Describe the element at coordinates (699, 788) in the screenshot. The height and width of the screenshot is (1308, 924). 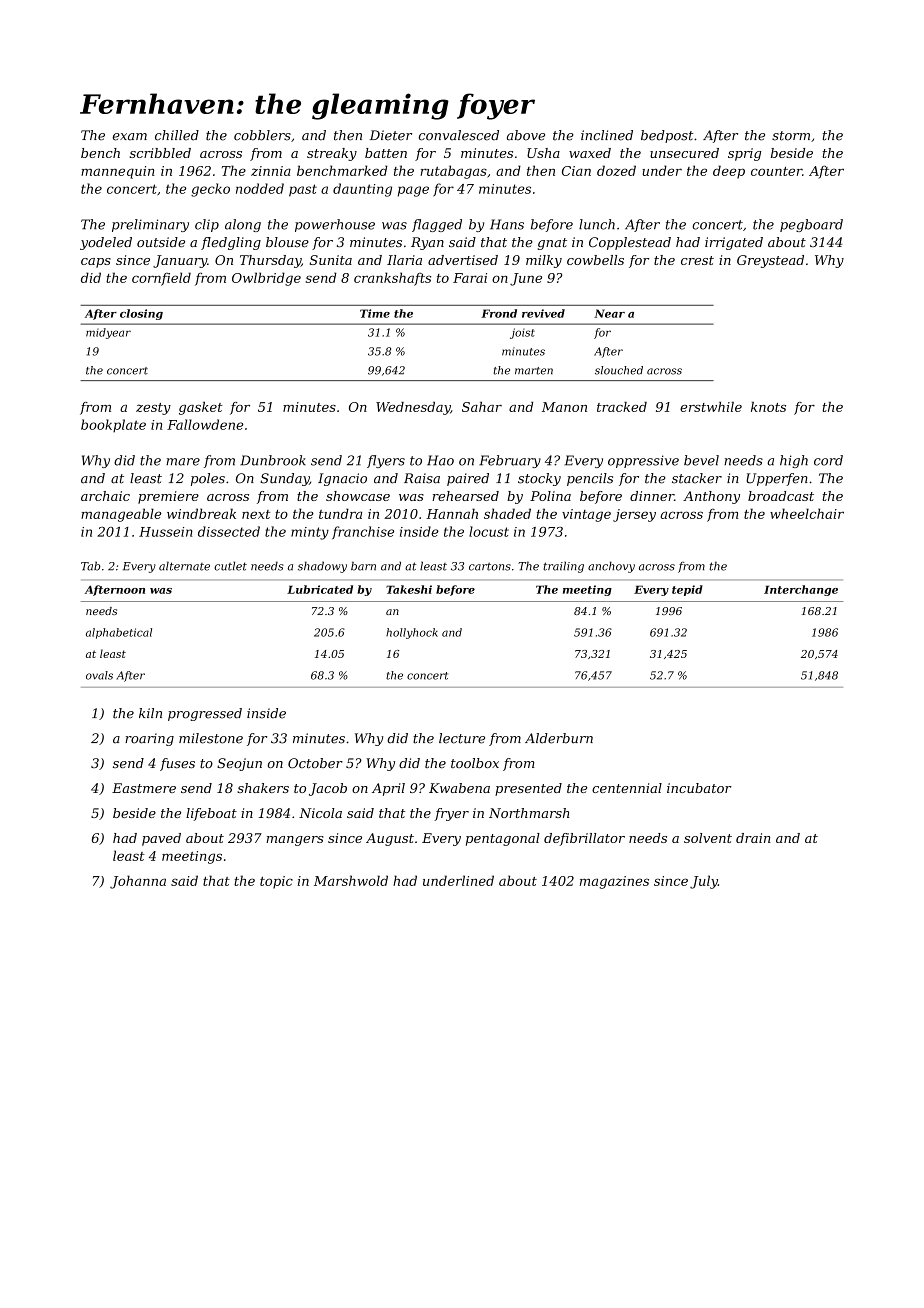
I see `incubator` at that location.
